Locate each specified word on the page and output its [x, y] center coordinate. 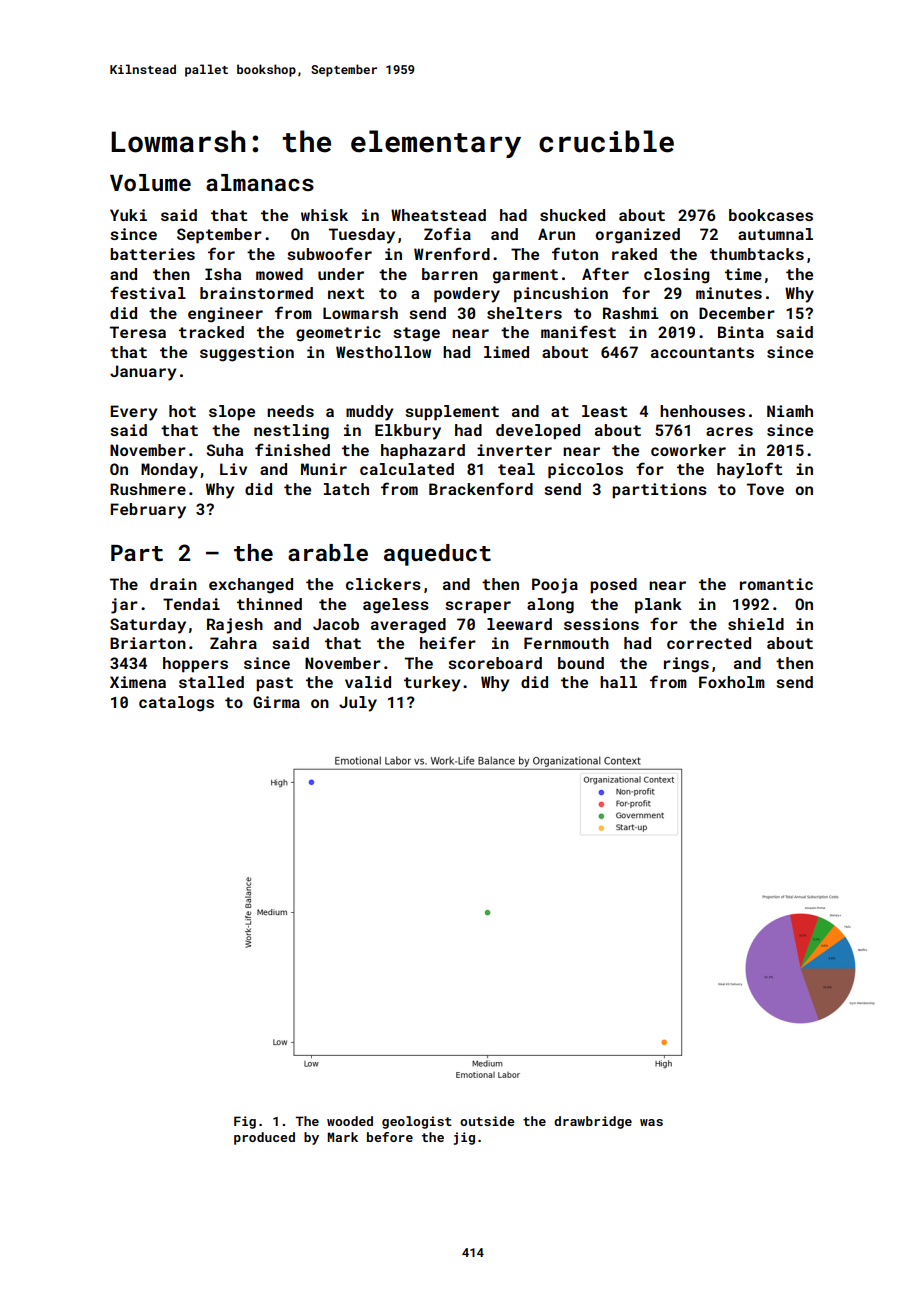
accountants [702, 352]
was [651, 1122]
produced [264, 1138]
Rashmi [631, 313]
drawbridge [593, 1122]
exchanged [251, 586]
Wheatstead [438, 215]
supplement [452, 413]
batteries [152, 254]
